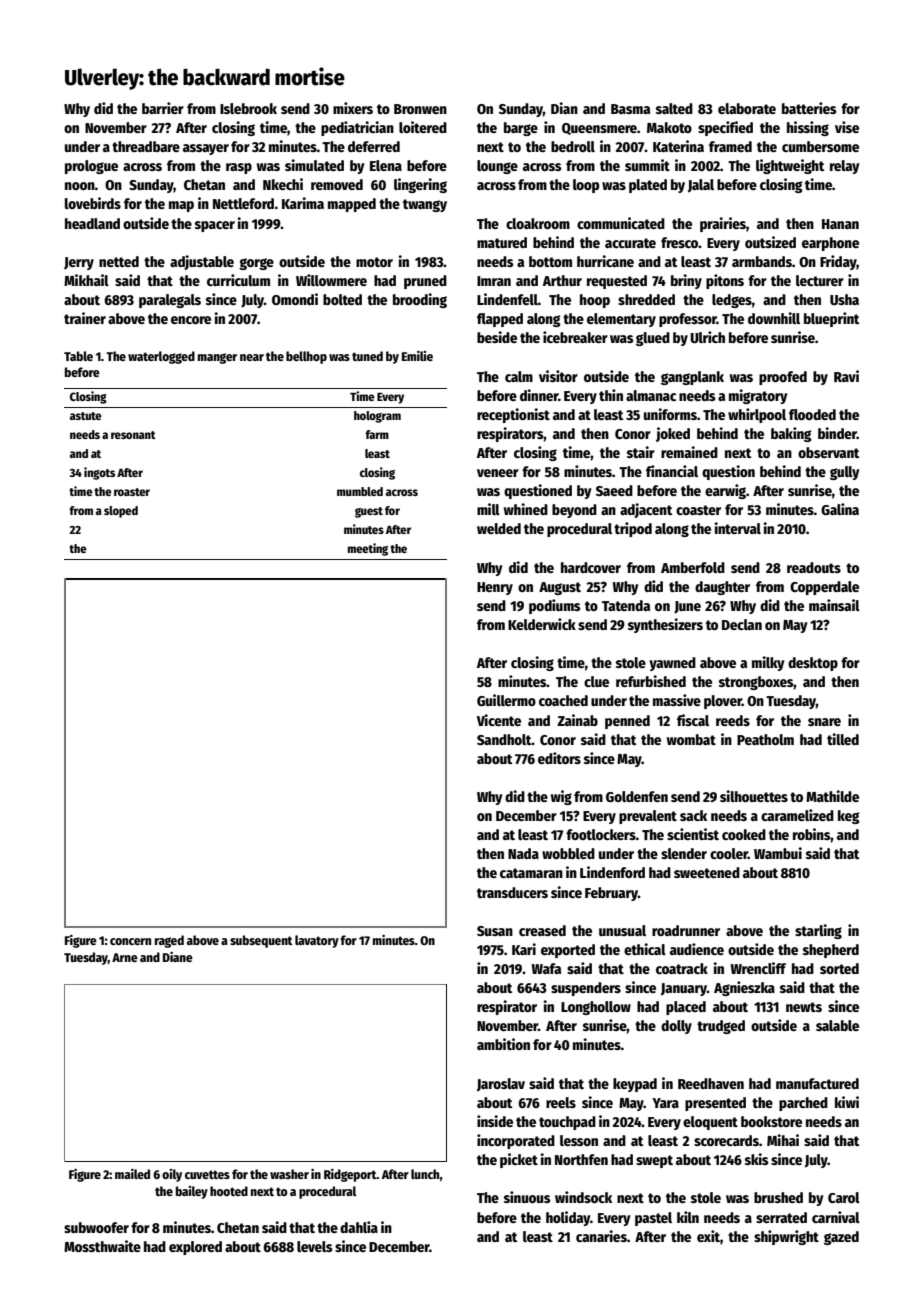 This screenshot has height=1308, width=924. Describe the element at coordinates (568, 1218) in the screenshot. I see `holiday` at that location.
